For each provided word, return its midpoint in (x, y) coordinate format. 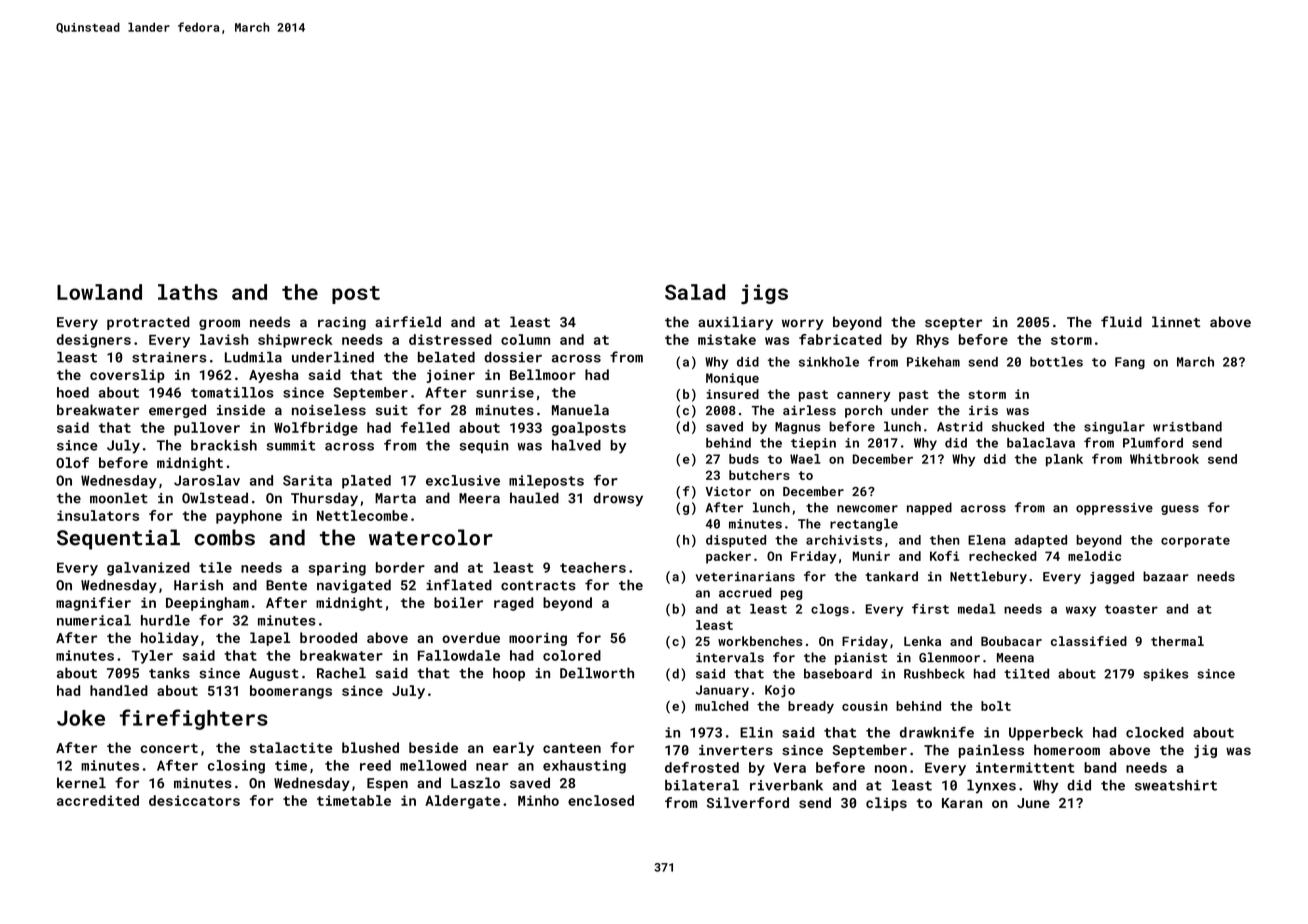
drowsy (618, 499)
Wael (805, 459)
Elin (756, 732)
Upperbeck (1046, 734)
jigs (764, 294)
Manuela (580, 410)
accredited (98, 800)
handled (119, 690)
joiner (451, 376)
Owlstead (215, 498)
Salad (695, 292)
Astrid (960, 426)
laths (188, 292)
